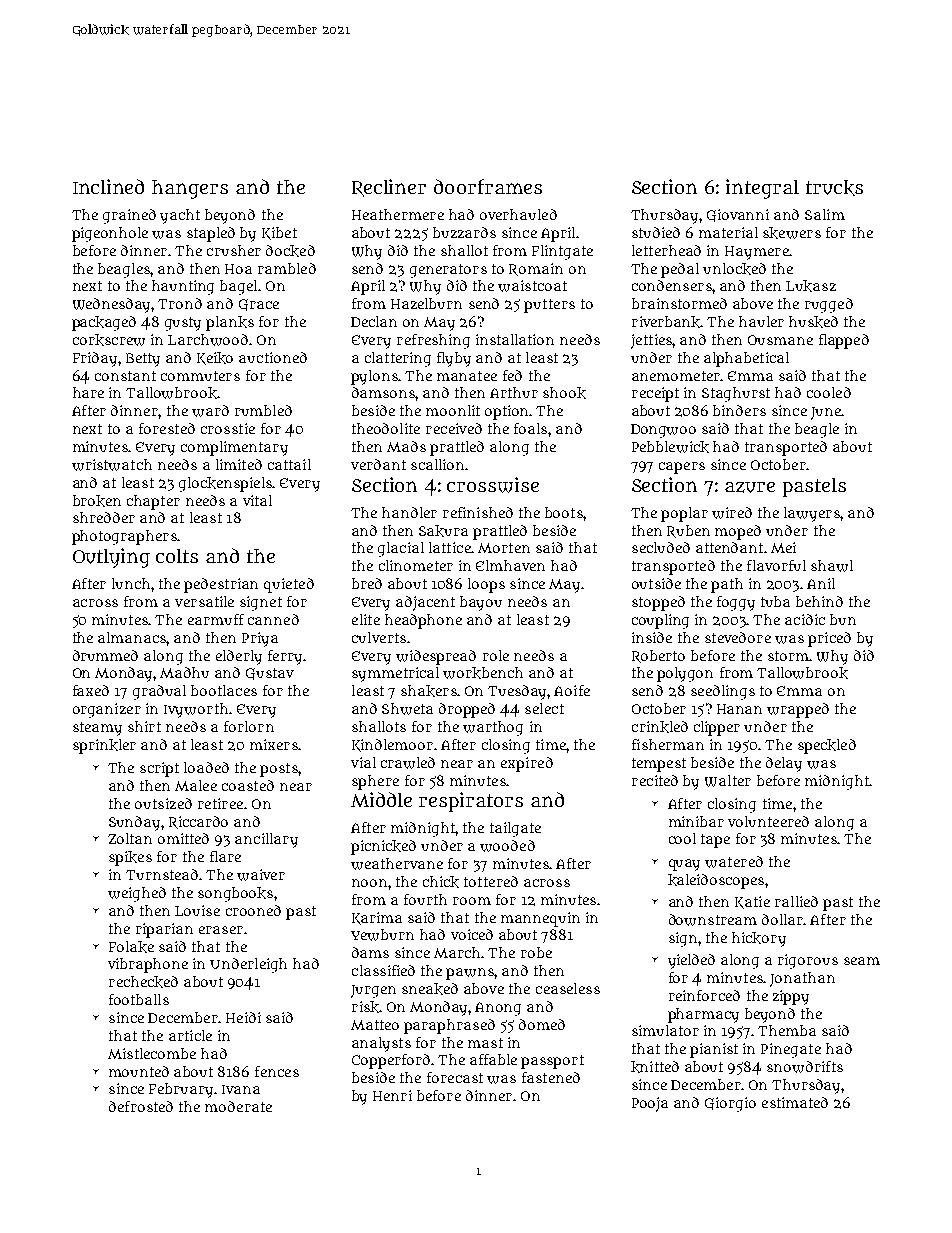 This screenshot has width=952, height=1233. I want to click on wrapped, so click(798, 710).
